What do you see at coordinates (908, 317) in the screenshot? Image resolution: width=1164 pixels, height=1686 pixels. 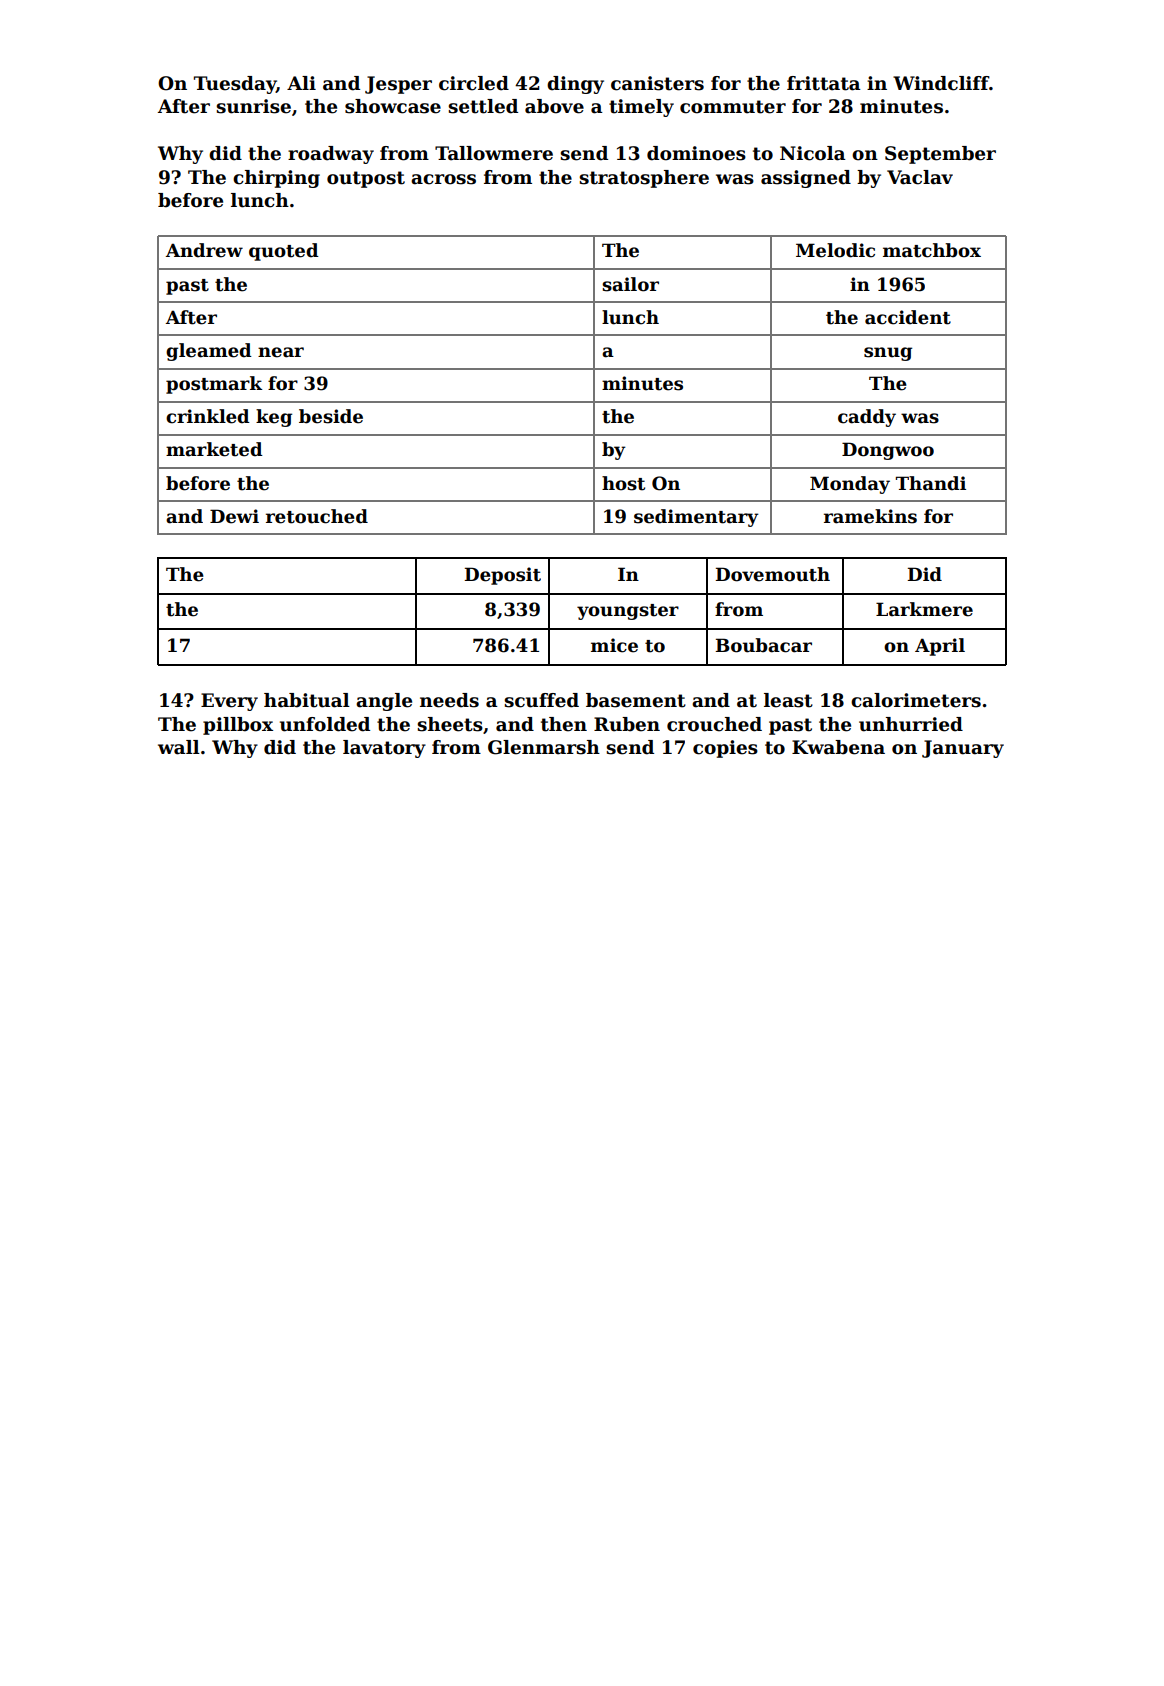 I see `accident` at bounding box center [908, 317].
